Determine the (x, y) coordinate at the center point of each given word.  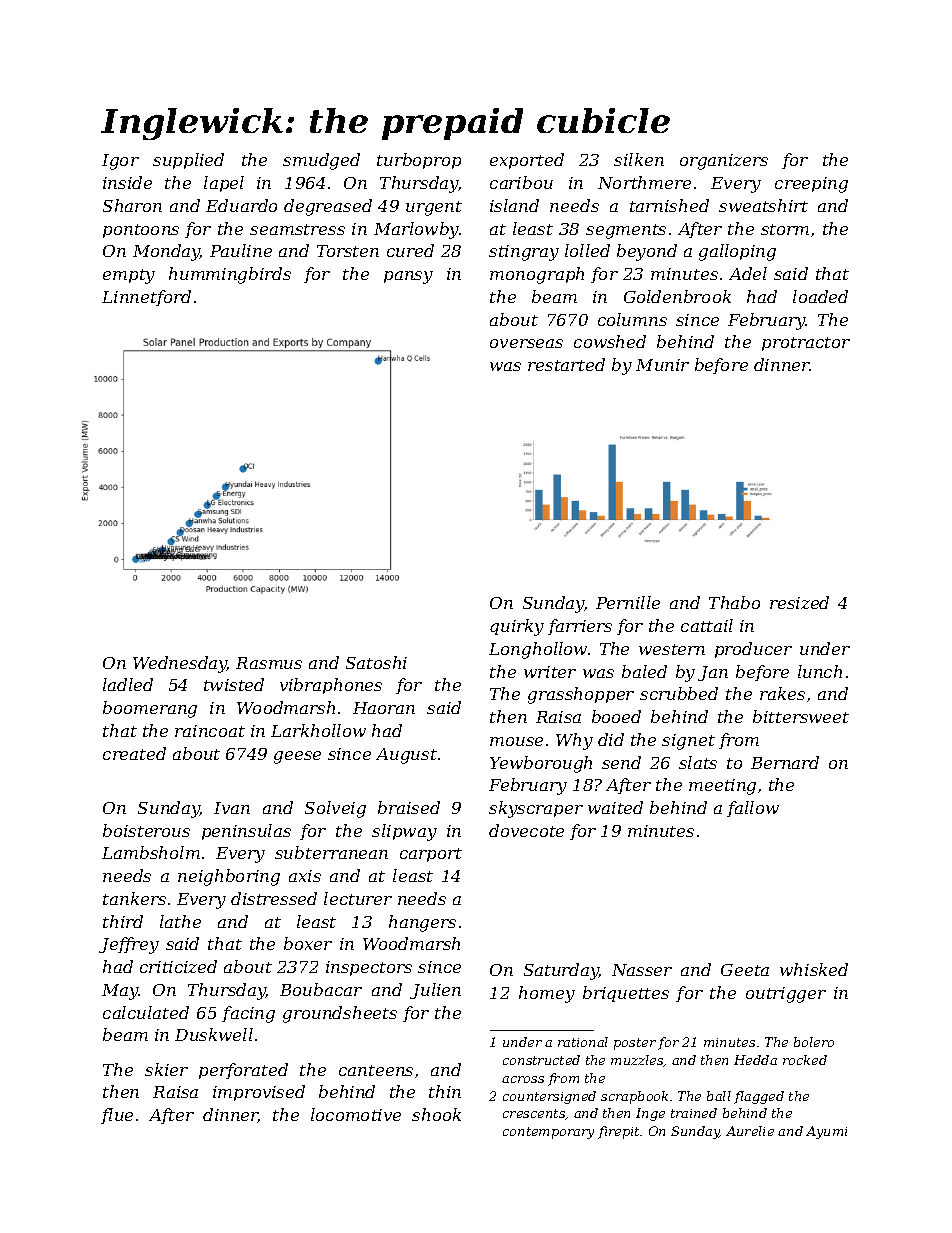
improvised (259, 1093)
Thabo (734, 602)
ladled (128, 684)
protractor (806, 344)
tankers (134, 898)
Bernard (785, 762)
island (514, 205)
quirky (517, 627)
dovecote (526, 830)
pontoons (141, 231)
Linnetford (146, 298)
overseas (526, 343)
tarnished (669, 205)
